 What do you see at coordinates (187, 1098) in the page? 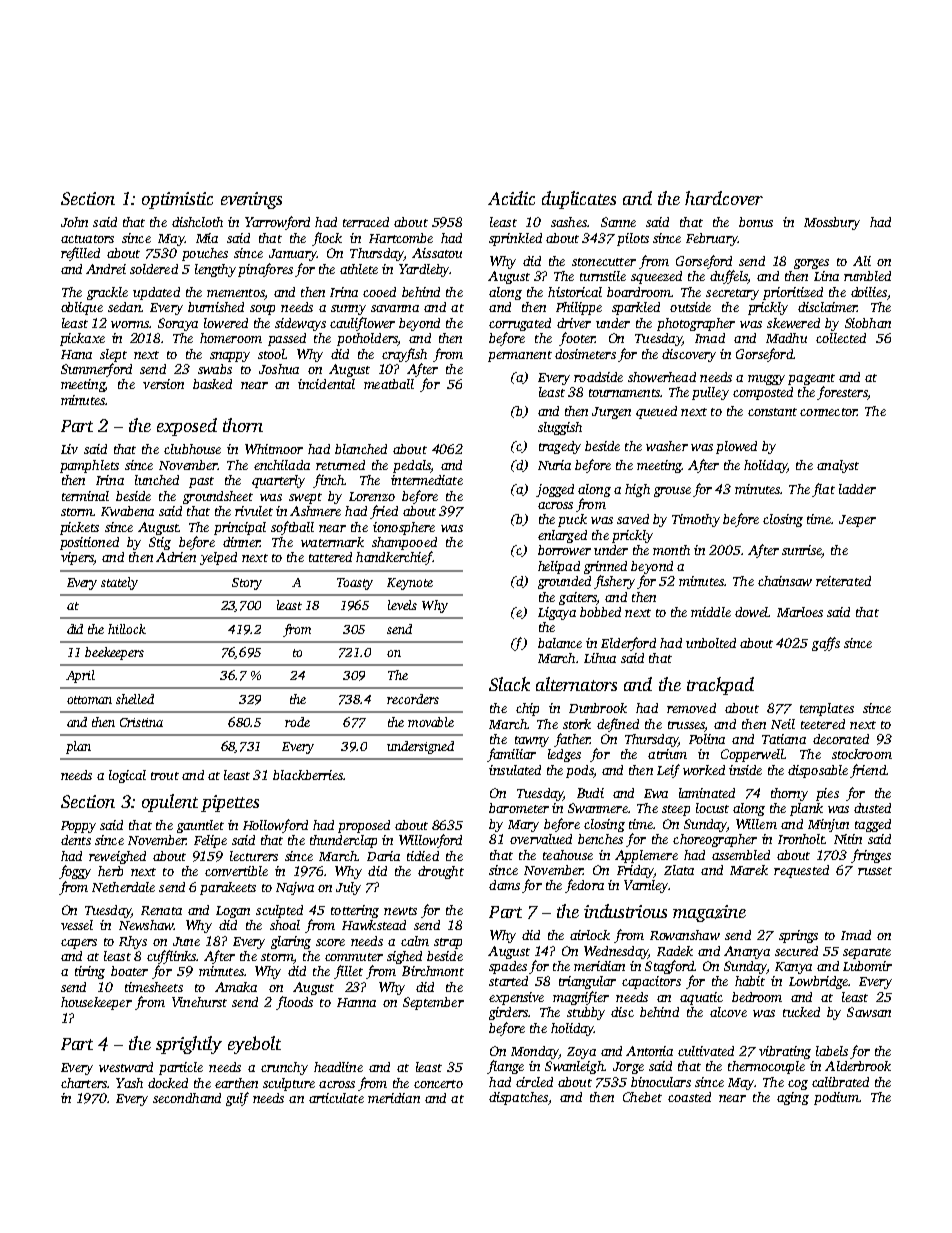
I see `secondhand` at bounding box center [187, 1098].
